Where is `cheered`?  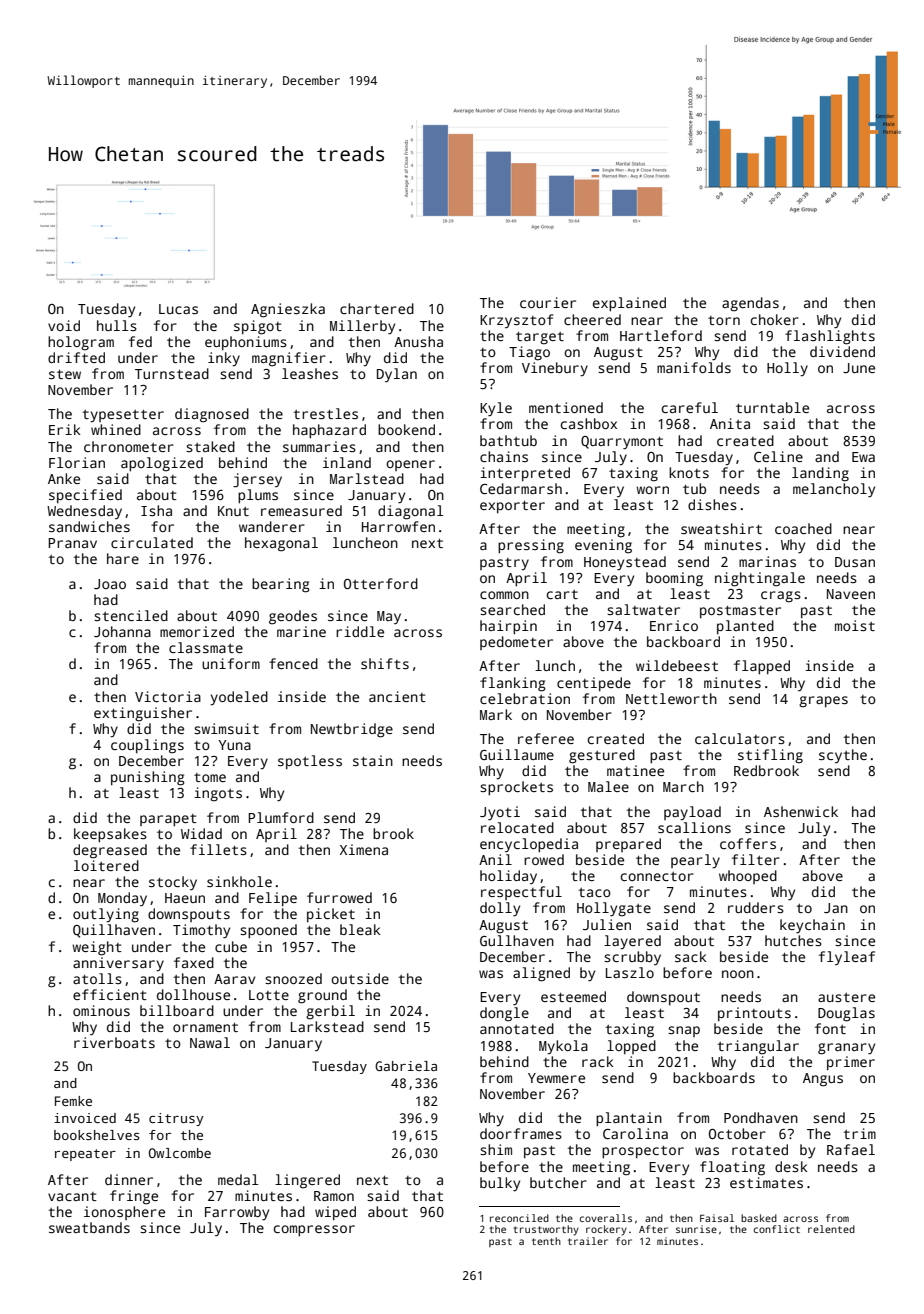 cheered is located at coordinates (592, 319).
